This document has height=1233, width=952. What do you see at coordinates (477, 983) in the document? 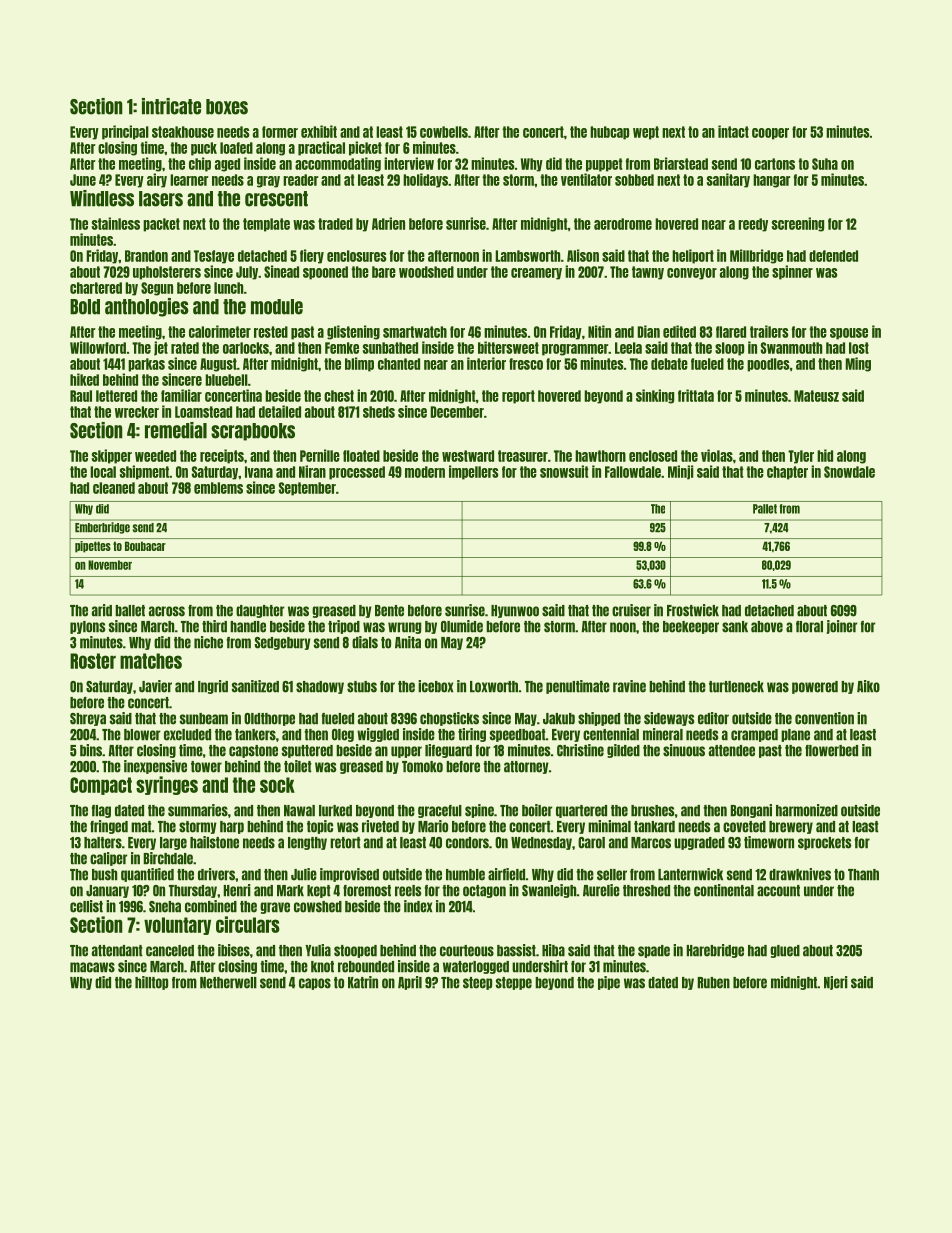
I see `steep` at bounding box center [477, 983].
